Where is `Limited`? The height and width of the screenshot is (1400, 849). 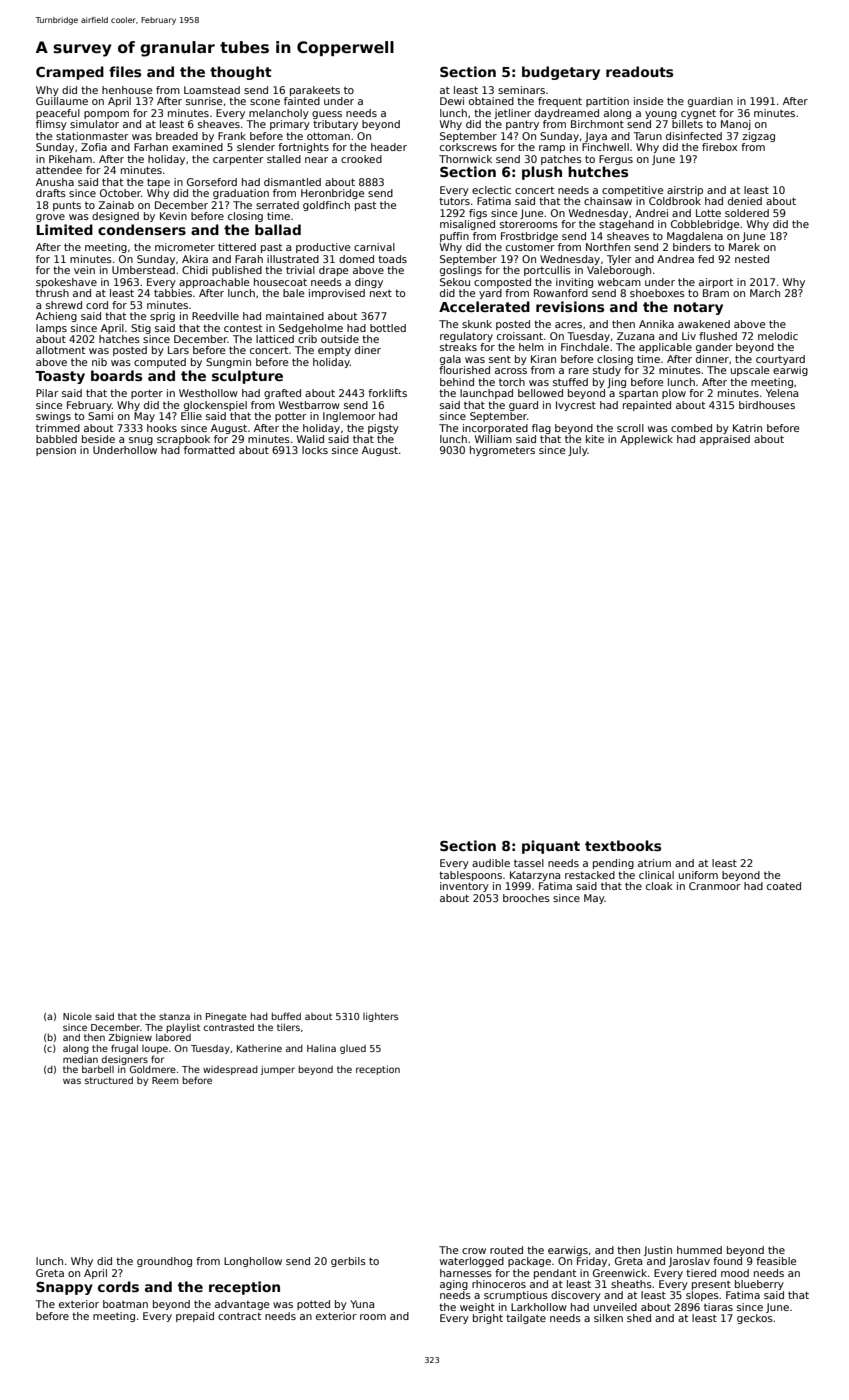 Limited is located at coordinates (65, 229).
